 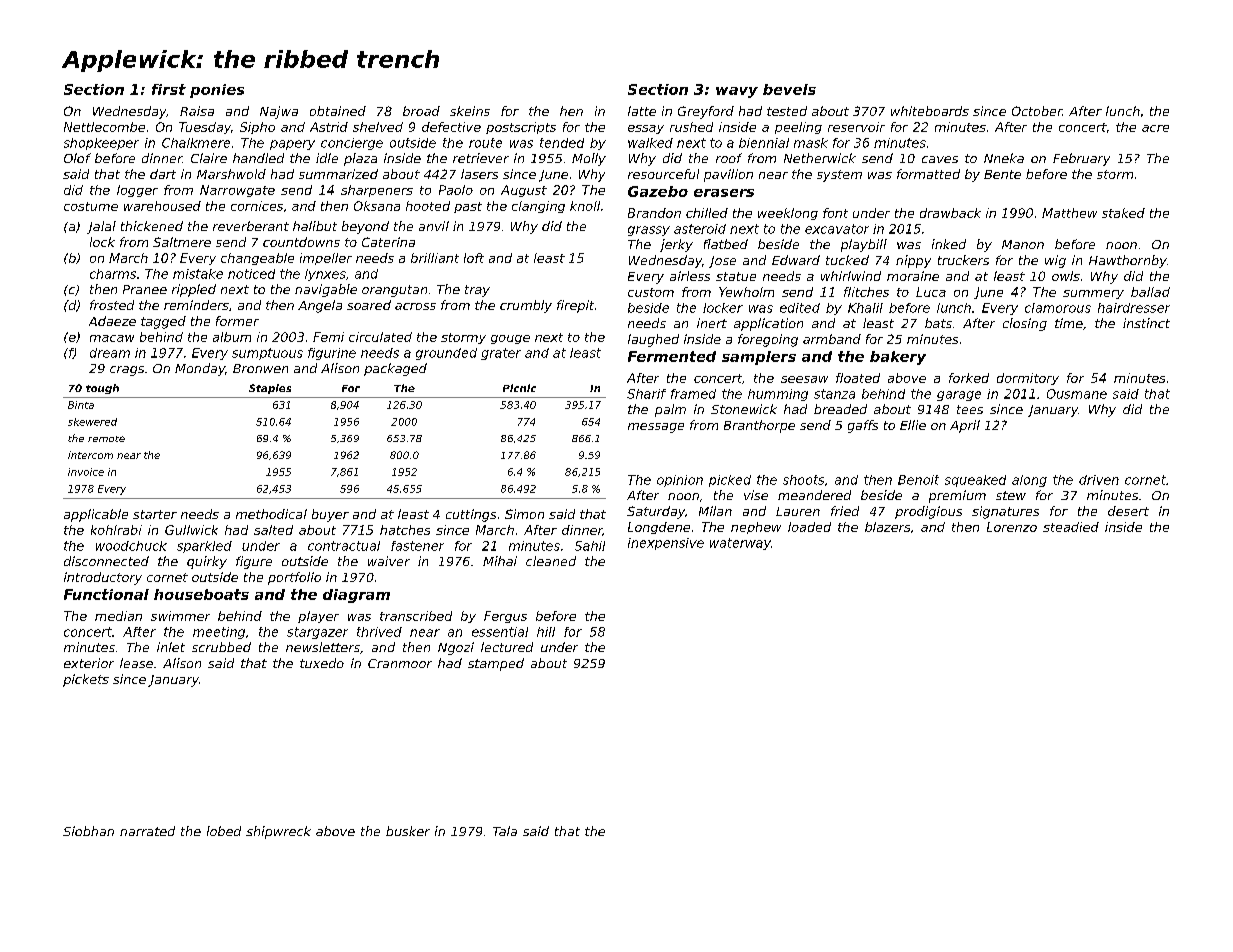 What do you see at coordinates (365, 227) in the screenshot?
I see `beyond` at bounding box center [365, 227].
